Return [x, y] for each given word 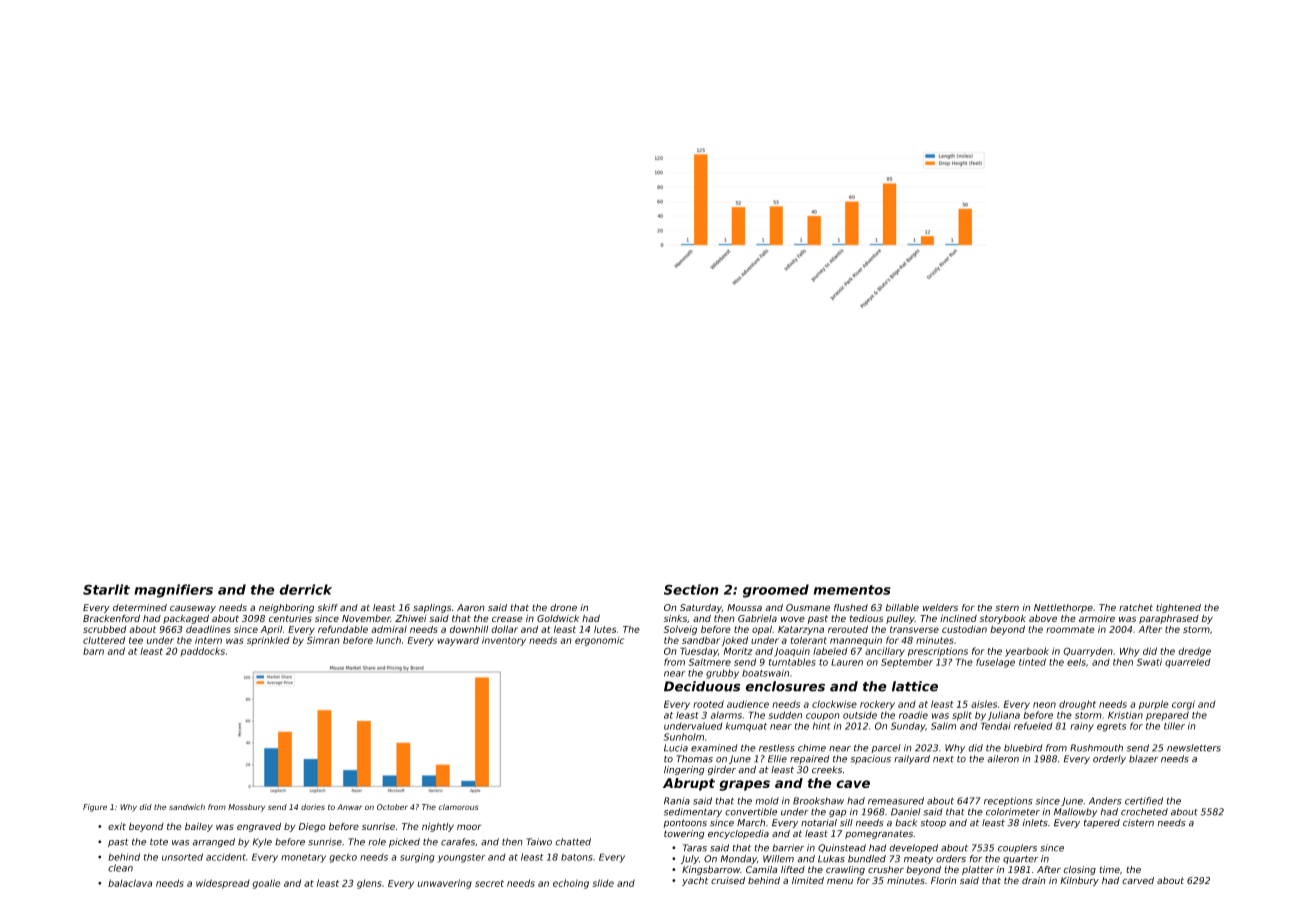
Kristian [1125, 715]
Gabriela [757, 618]
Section [691, 589]
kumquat [746, 727]
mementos [852, 590]
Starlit [106, 589]
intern [208, 640]
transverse [914, 629]
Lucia [676, 748]
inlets [1035, 823]
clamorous [458, 807]
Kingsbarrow [711, 870]
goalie [266, 884]
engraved [259, 827]
